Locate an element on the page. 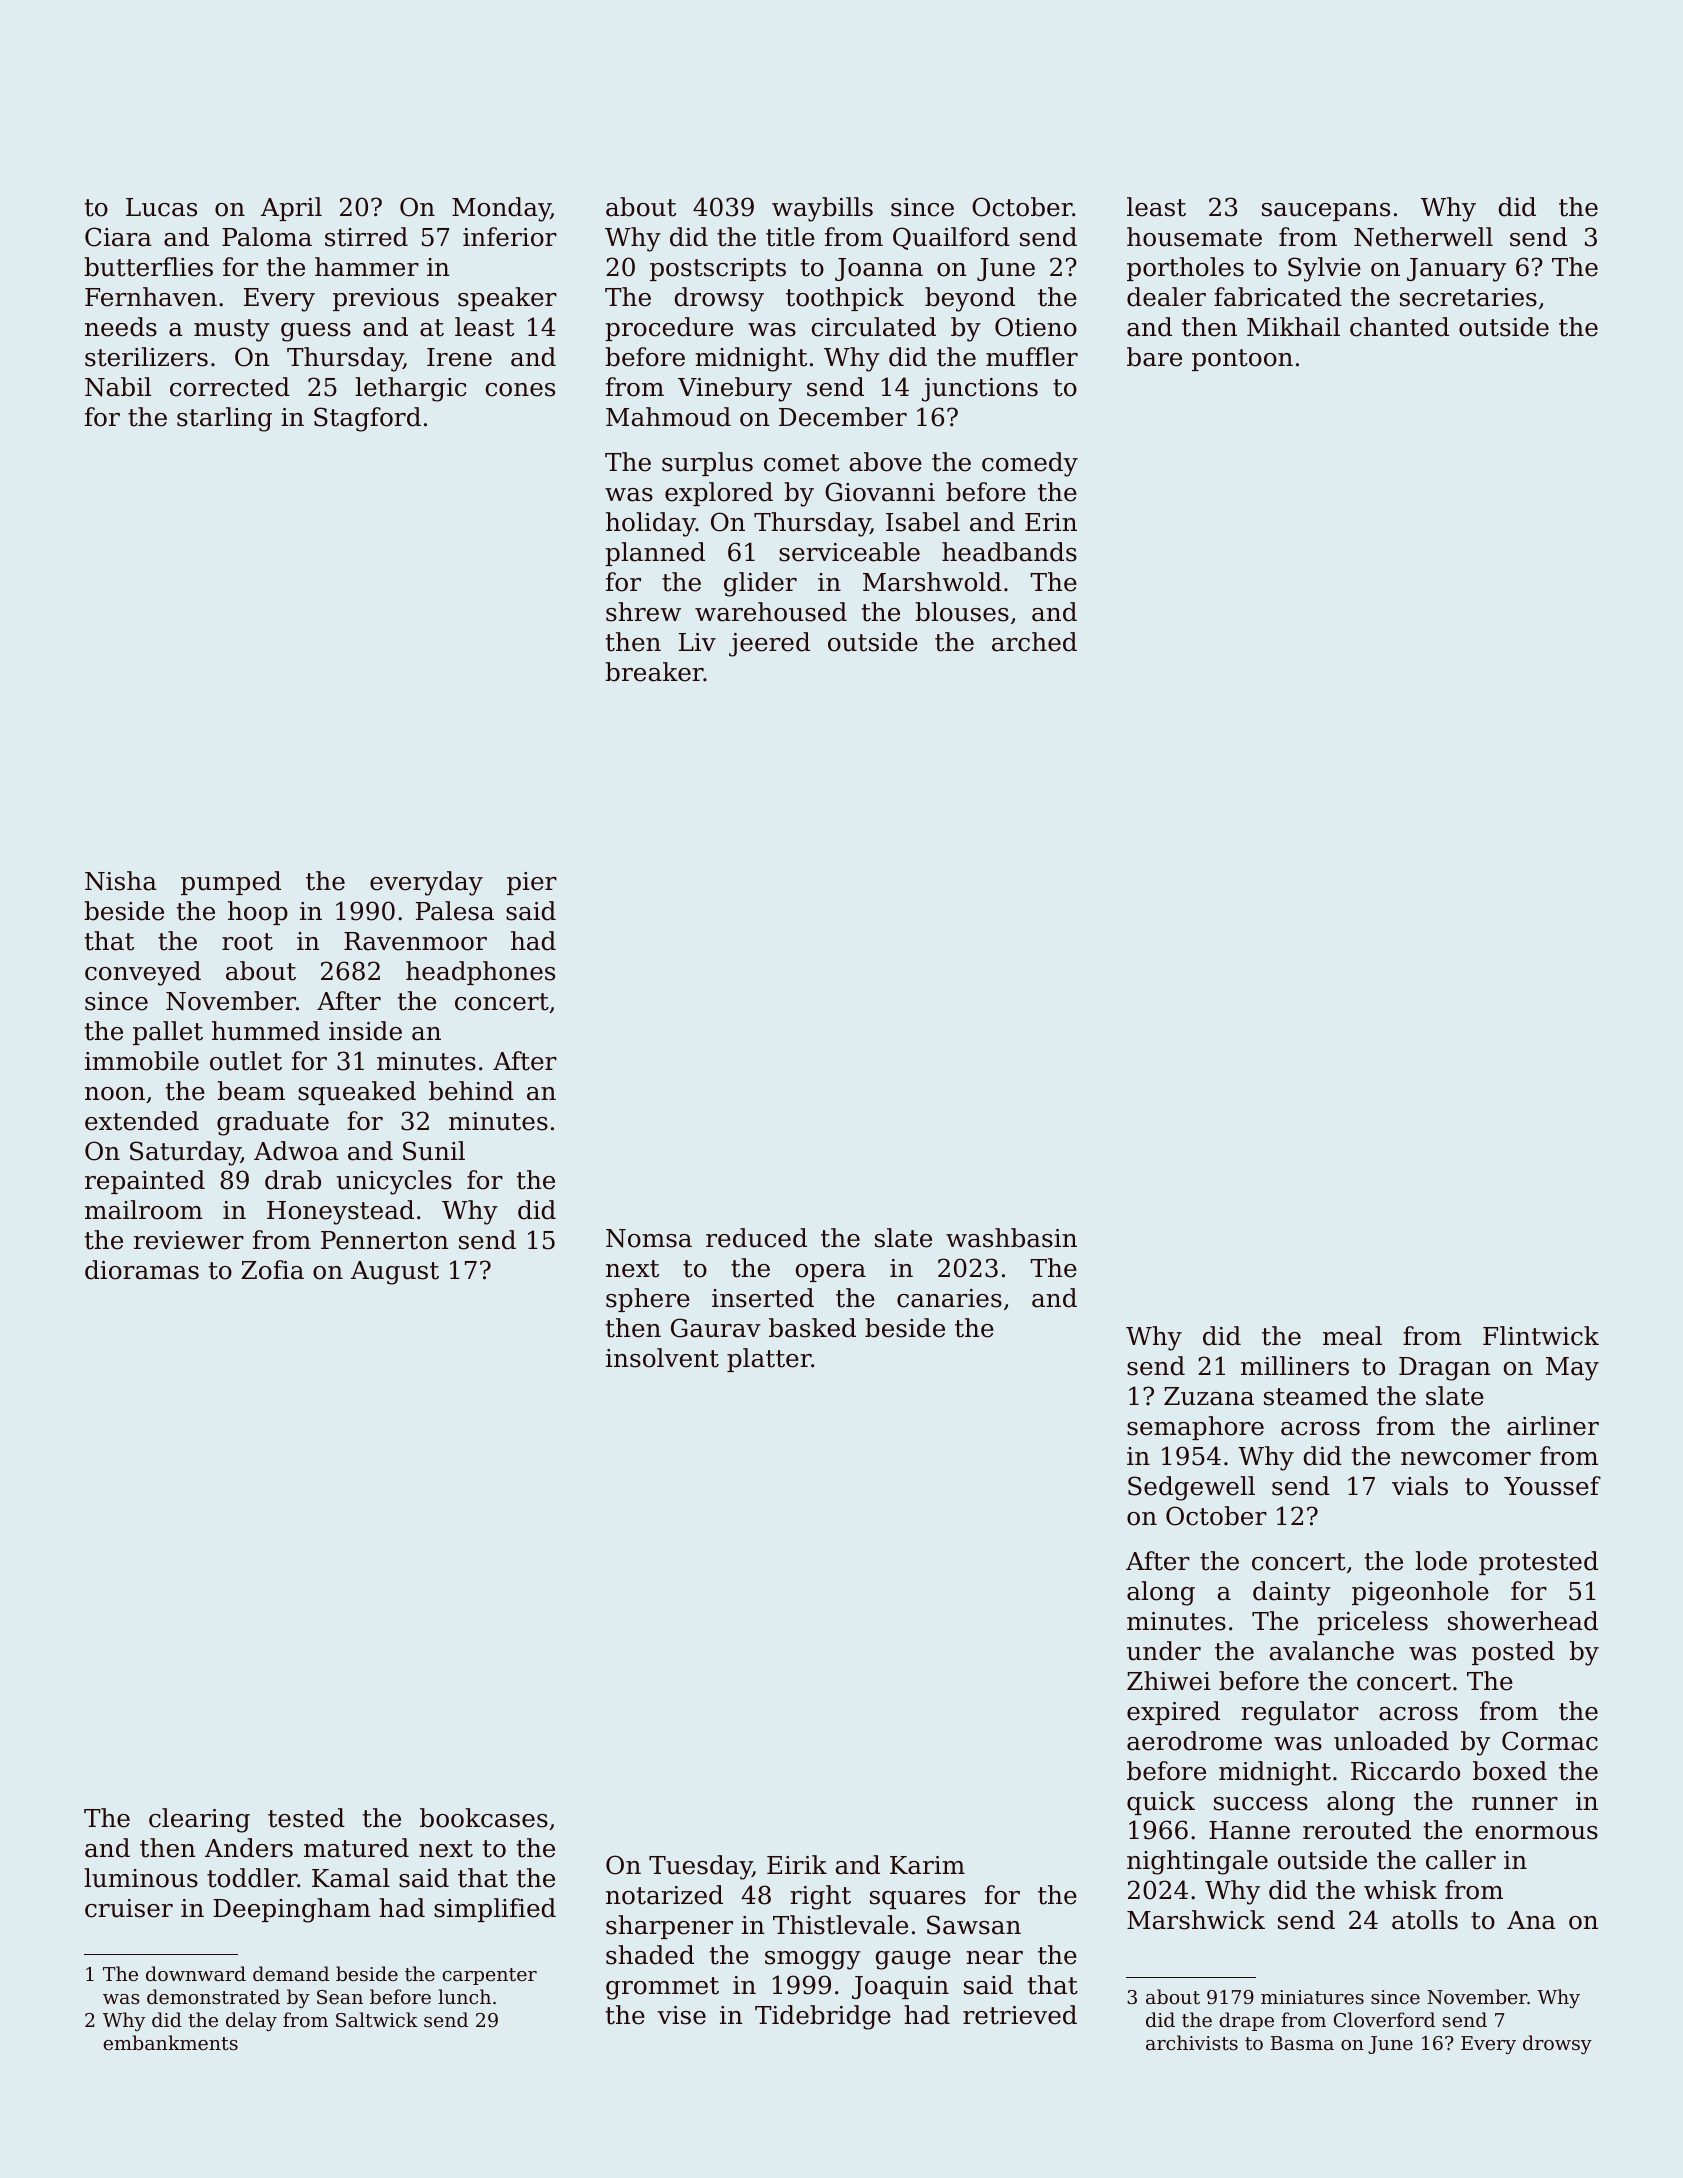 Image resolution: width=1683 pixels, height=2178 pixels. Tidebridge is located at coordinates (823, 2017).
